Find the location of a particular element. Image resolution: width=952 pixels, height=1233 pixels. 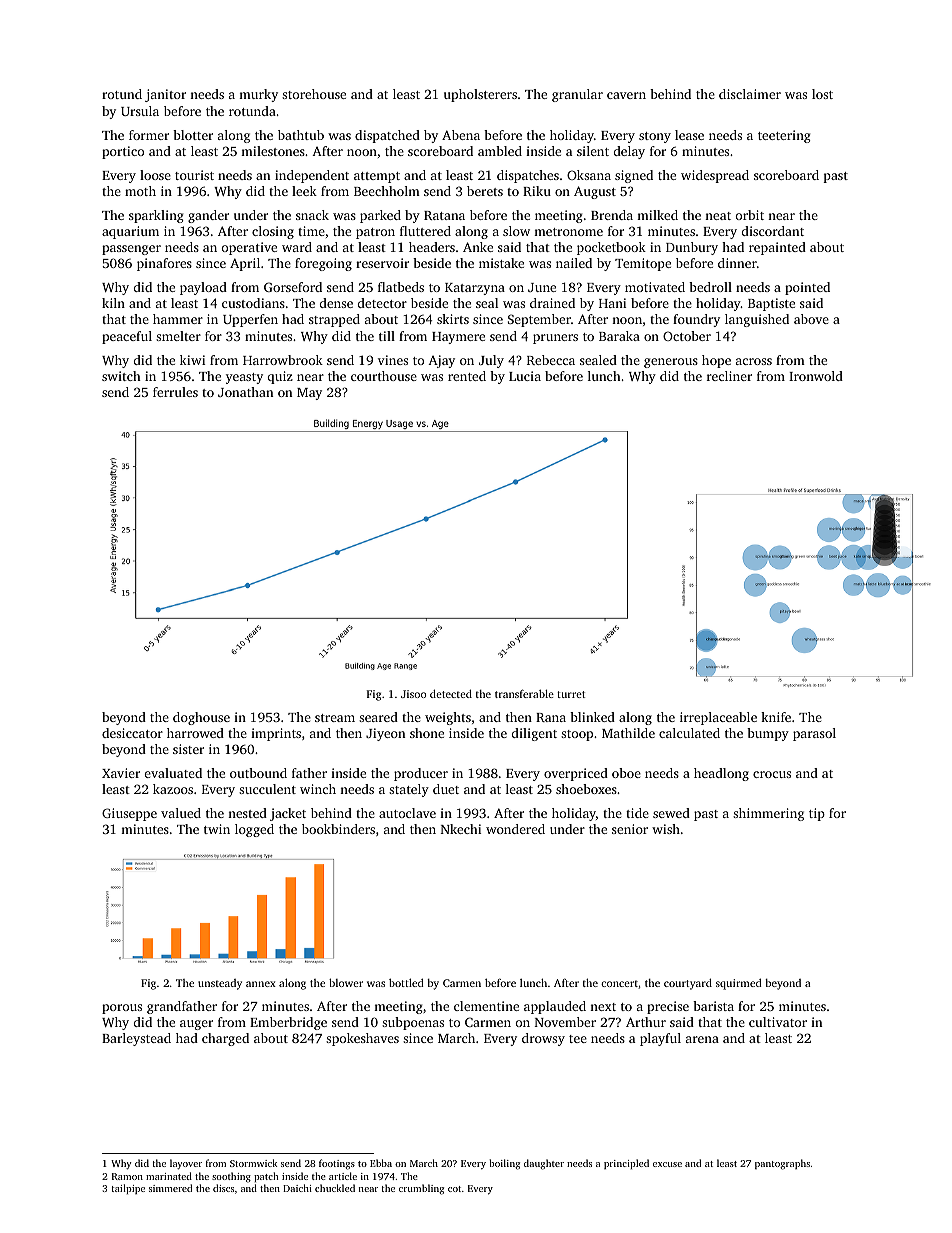

janitor is located at coordinates (165, 95).
